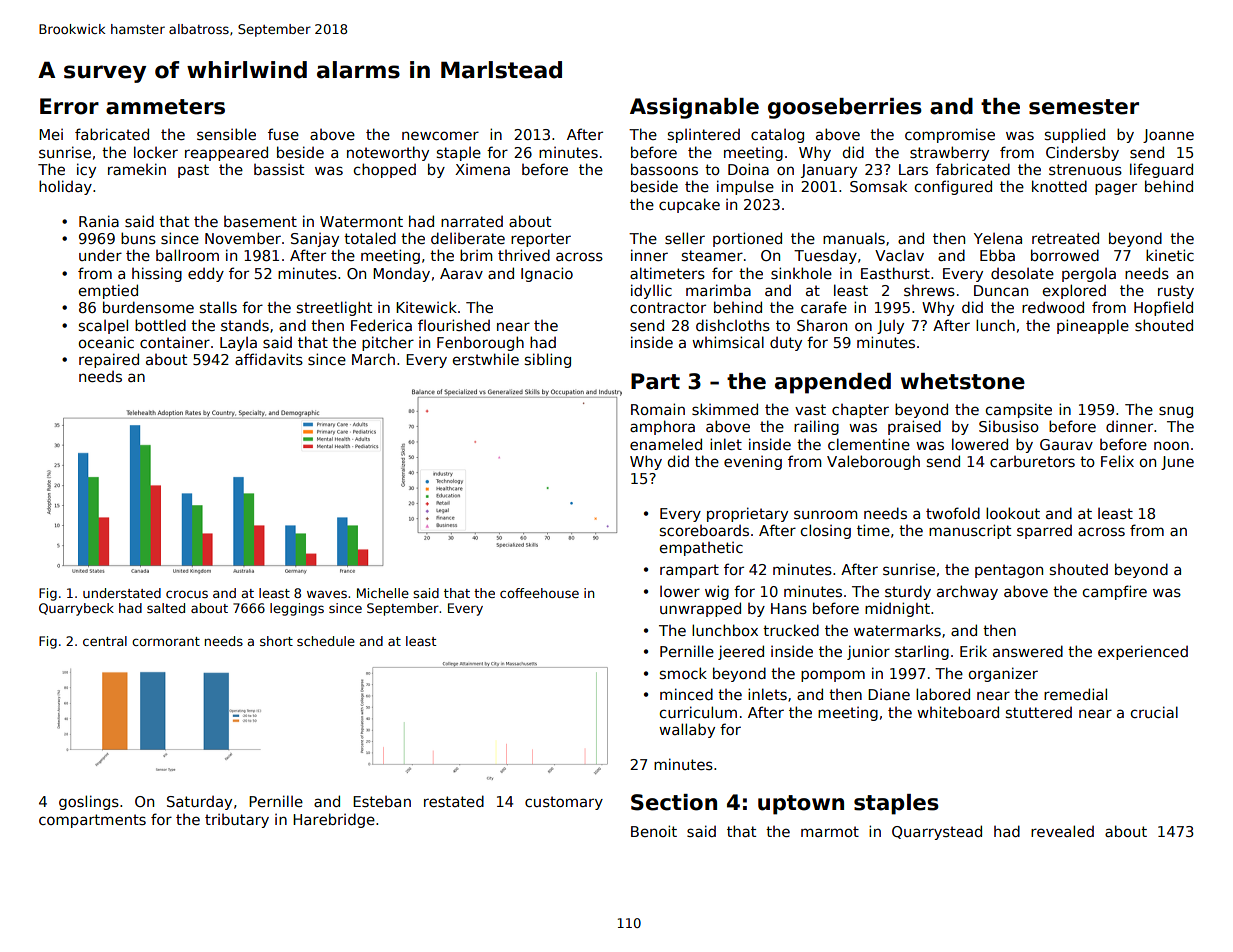 This document has width=1233, height=952. What do you see at coordinates (187, 594) in the document?
I see `crocus` at bounding box center [187, 594].
